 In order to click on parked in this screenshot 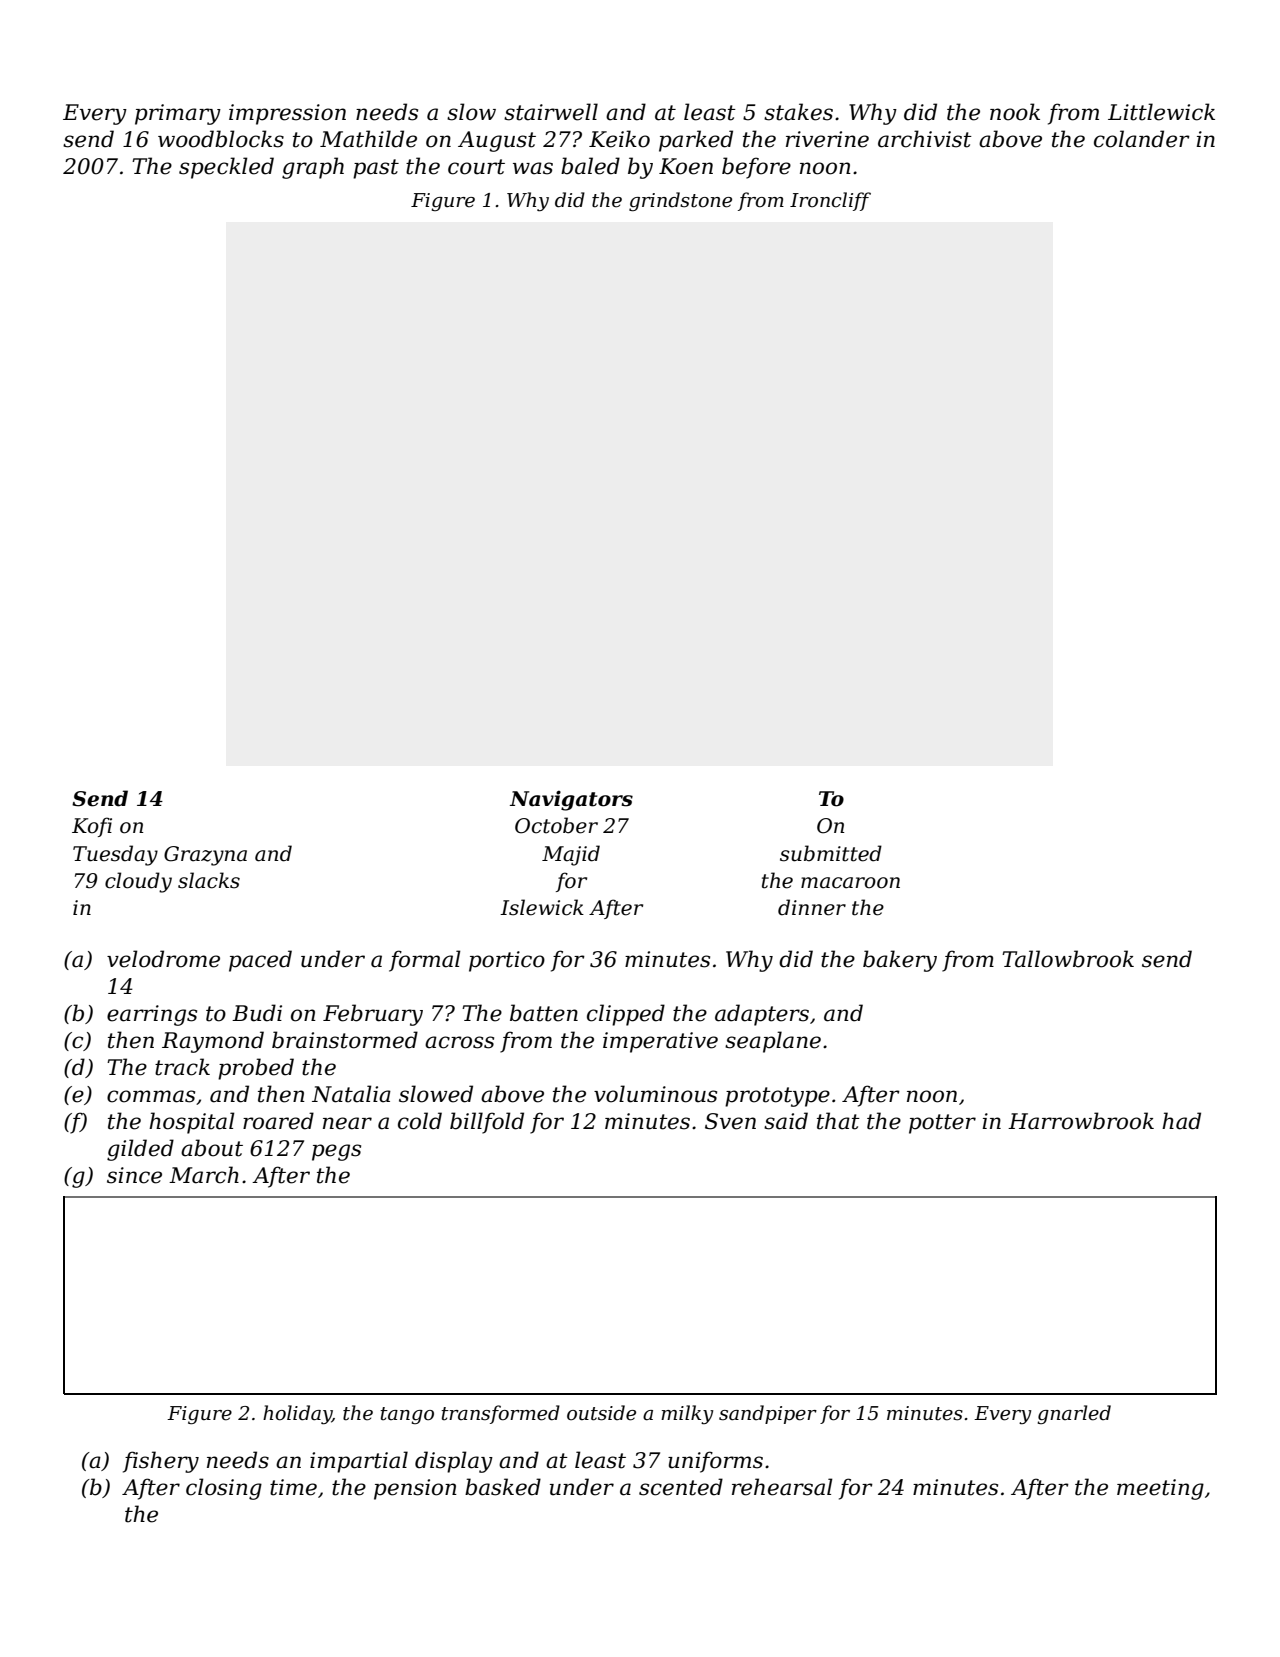, I will do `click(696, 141)`.
